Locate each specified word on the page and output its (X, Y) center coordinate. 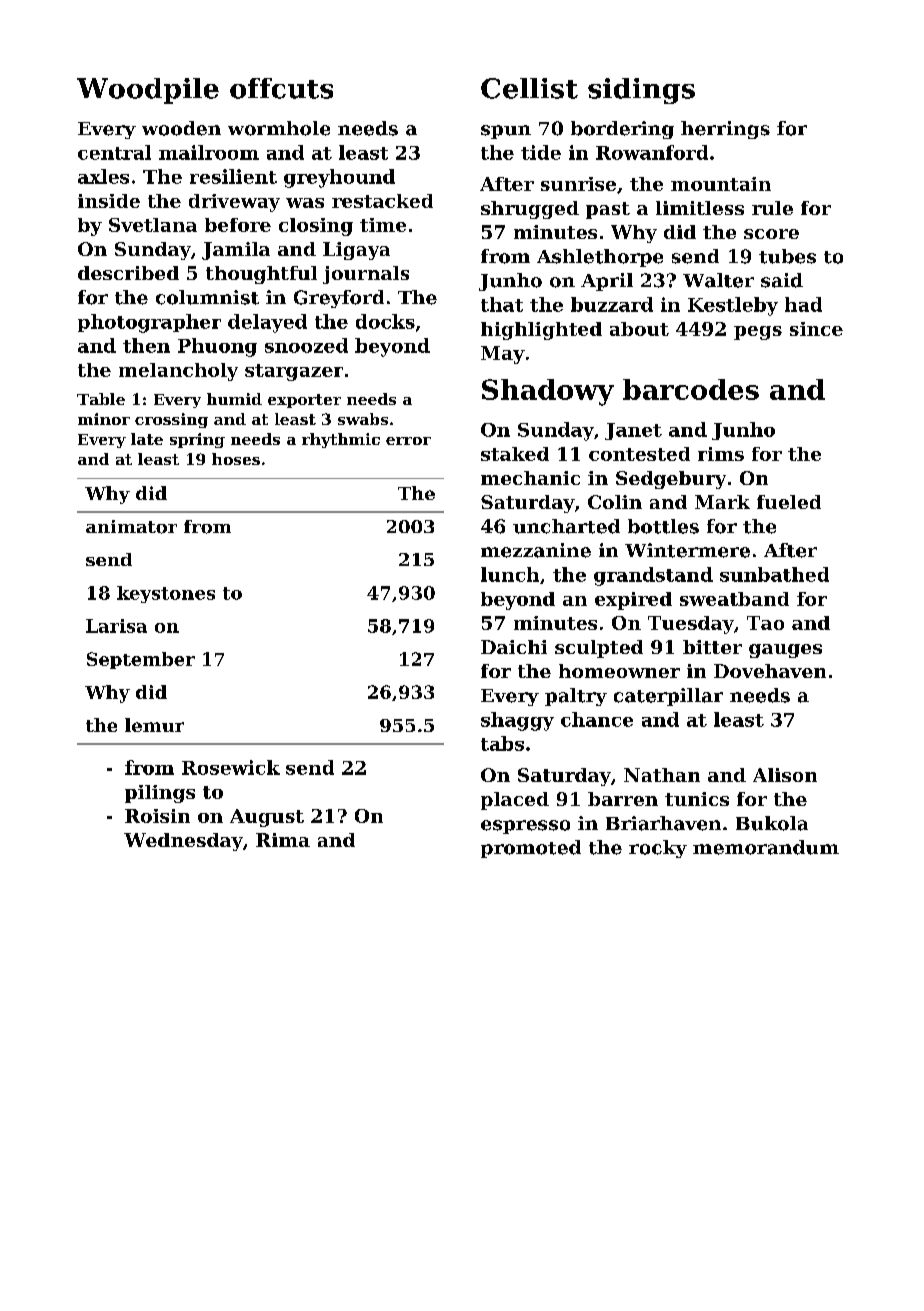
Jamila (236, 251)
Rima (283, 840)
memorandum (766, 847)
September (141, 660)
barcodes (691, 389)
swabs (363, 419)
